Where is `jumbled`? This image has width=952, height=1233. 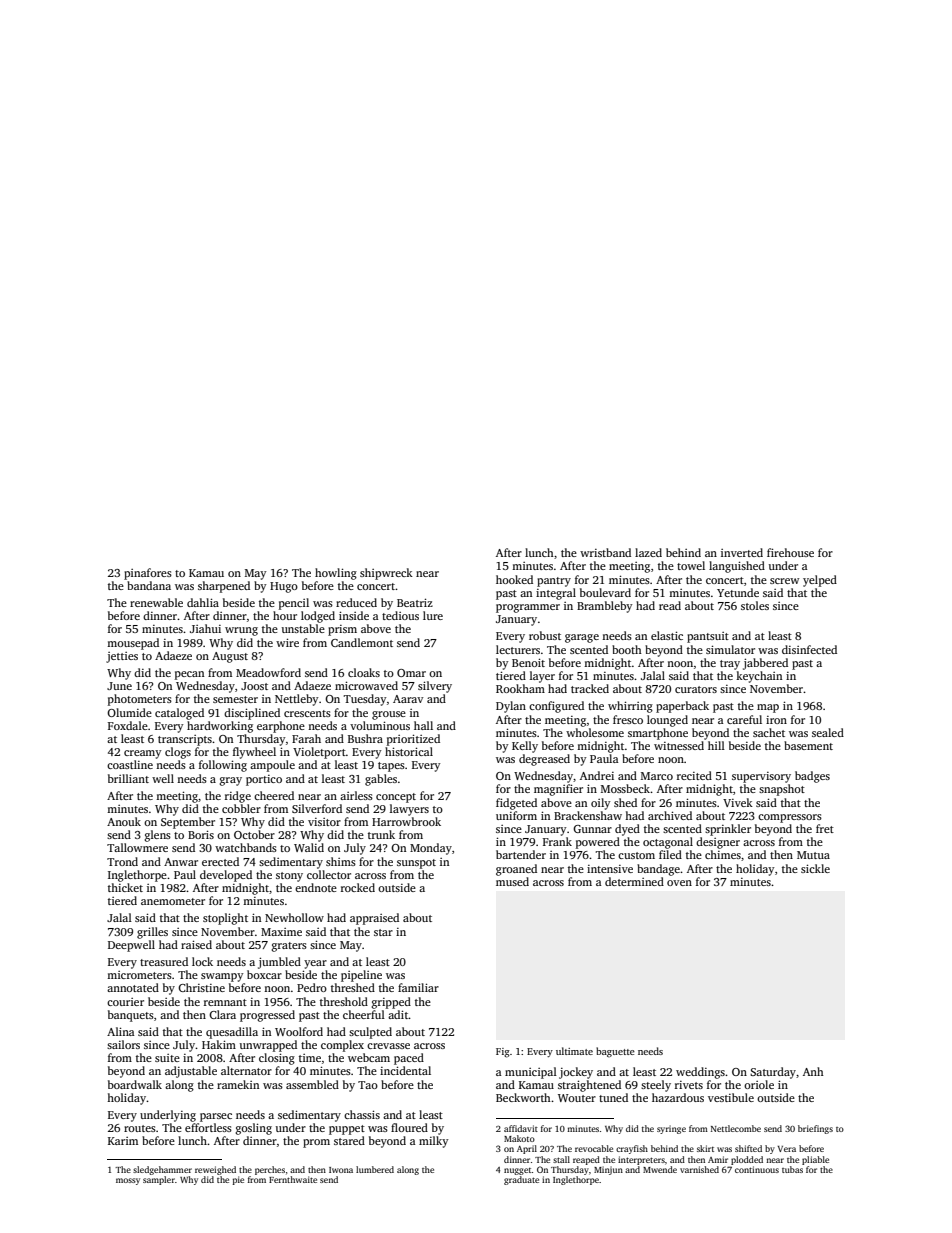 jumbled is located at coordinates (279, 963).
